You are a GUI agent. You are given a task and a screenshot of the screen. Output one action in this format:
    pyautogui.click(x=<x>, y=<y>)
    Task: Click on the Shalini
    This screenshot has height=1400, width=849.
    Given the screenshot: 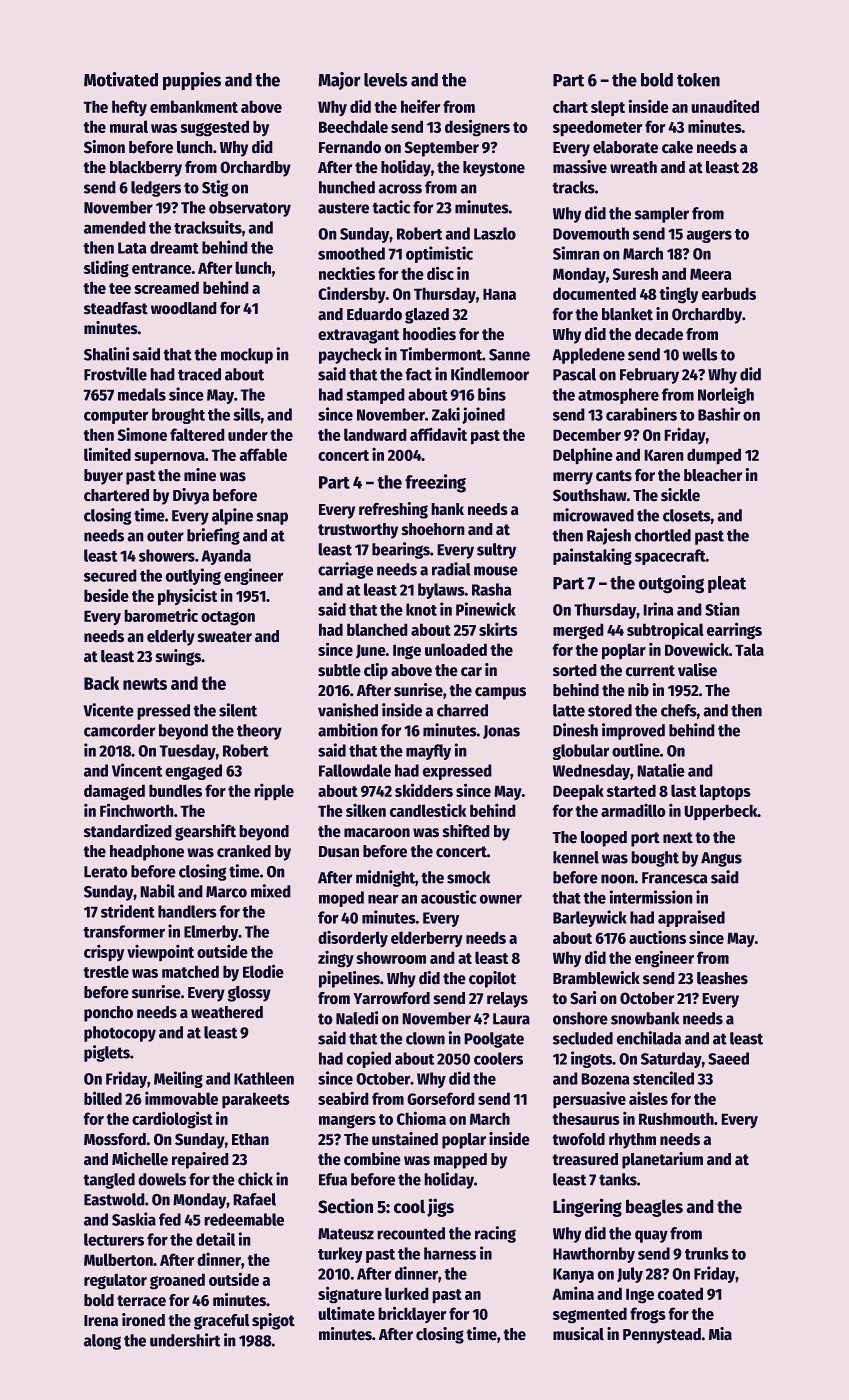 What is the action you would take?
    pyautogui.click(x=106, y=354)
